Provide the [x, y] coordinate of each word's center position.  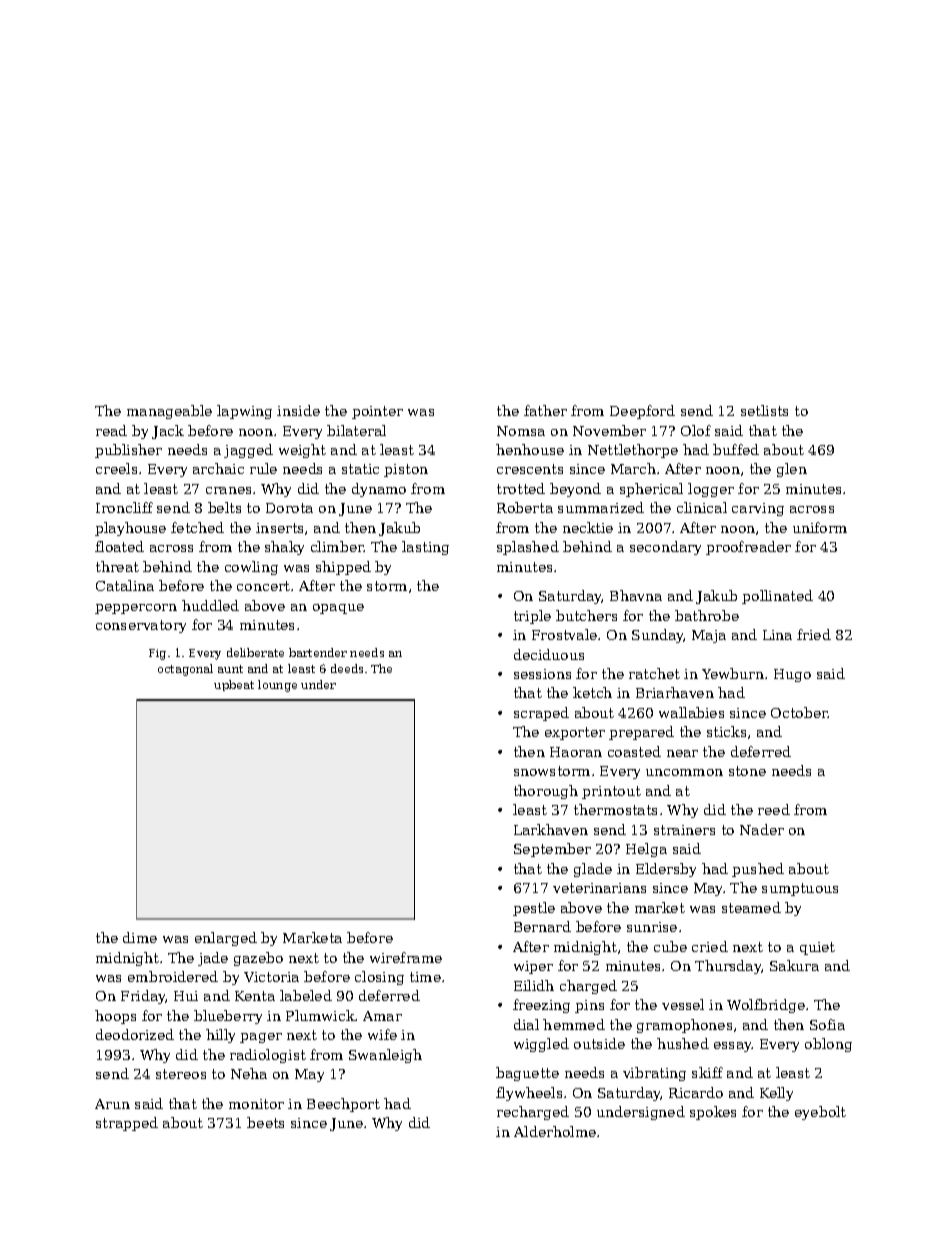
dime [140, 937]
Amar [382, 1016]
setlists [764, 410]
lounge [277, 686]
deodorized [135, 1034]
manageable [169, 412]
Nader [762, 829]
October [799, 712]
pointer [377, 412]
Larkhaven [551, 829]
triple [532, 617]
